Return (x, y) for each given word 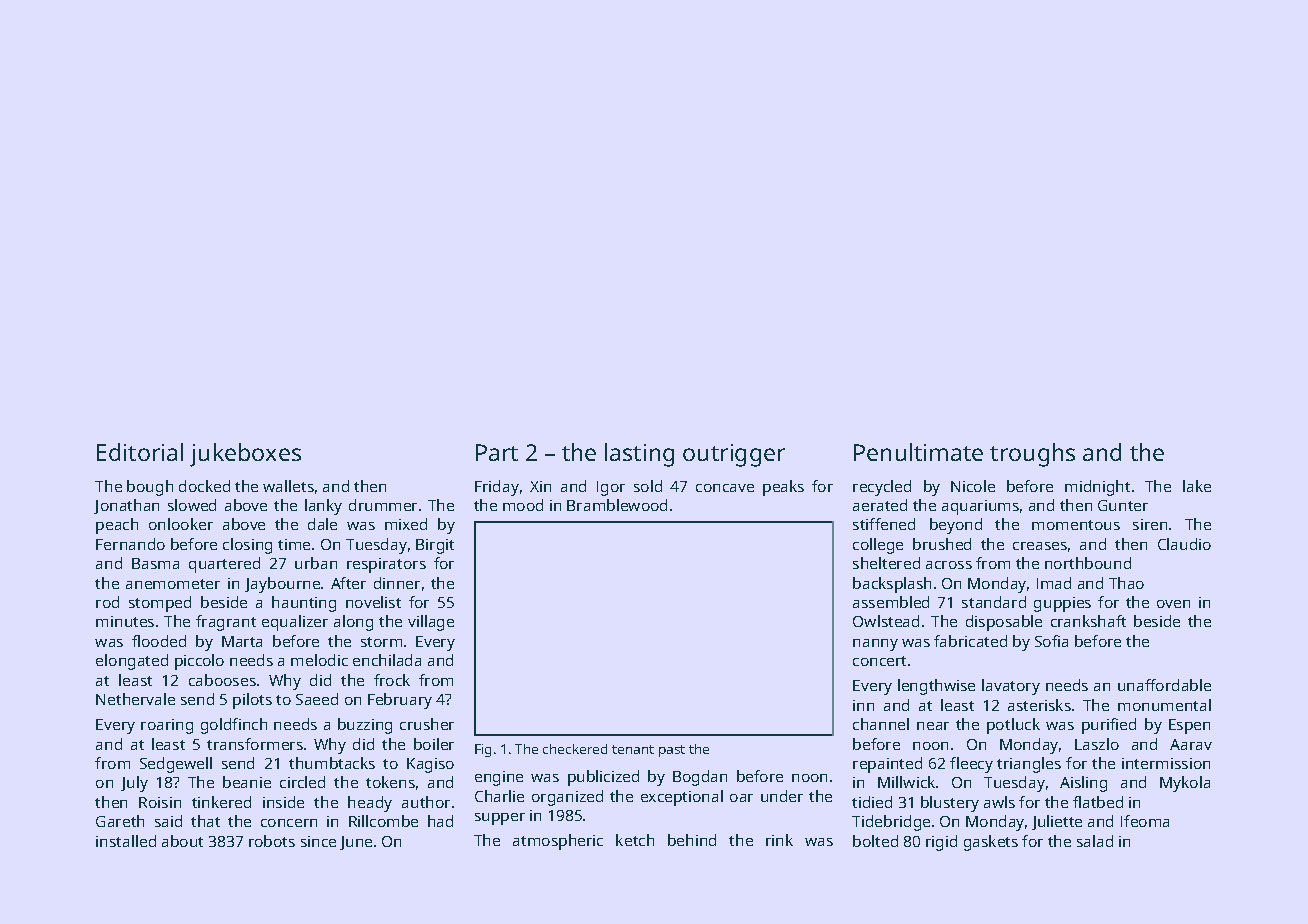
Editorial (140, 452)
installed (126, 841)
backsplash (892, 585)
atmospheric (558, 842)
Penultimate (918, 452)
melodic (319, 660)
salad (1095, 841)
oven (1173, 604)
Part (497, 452)
